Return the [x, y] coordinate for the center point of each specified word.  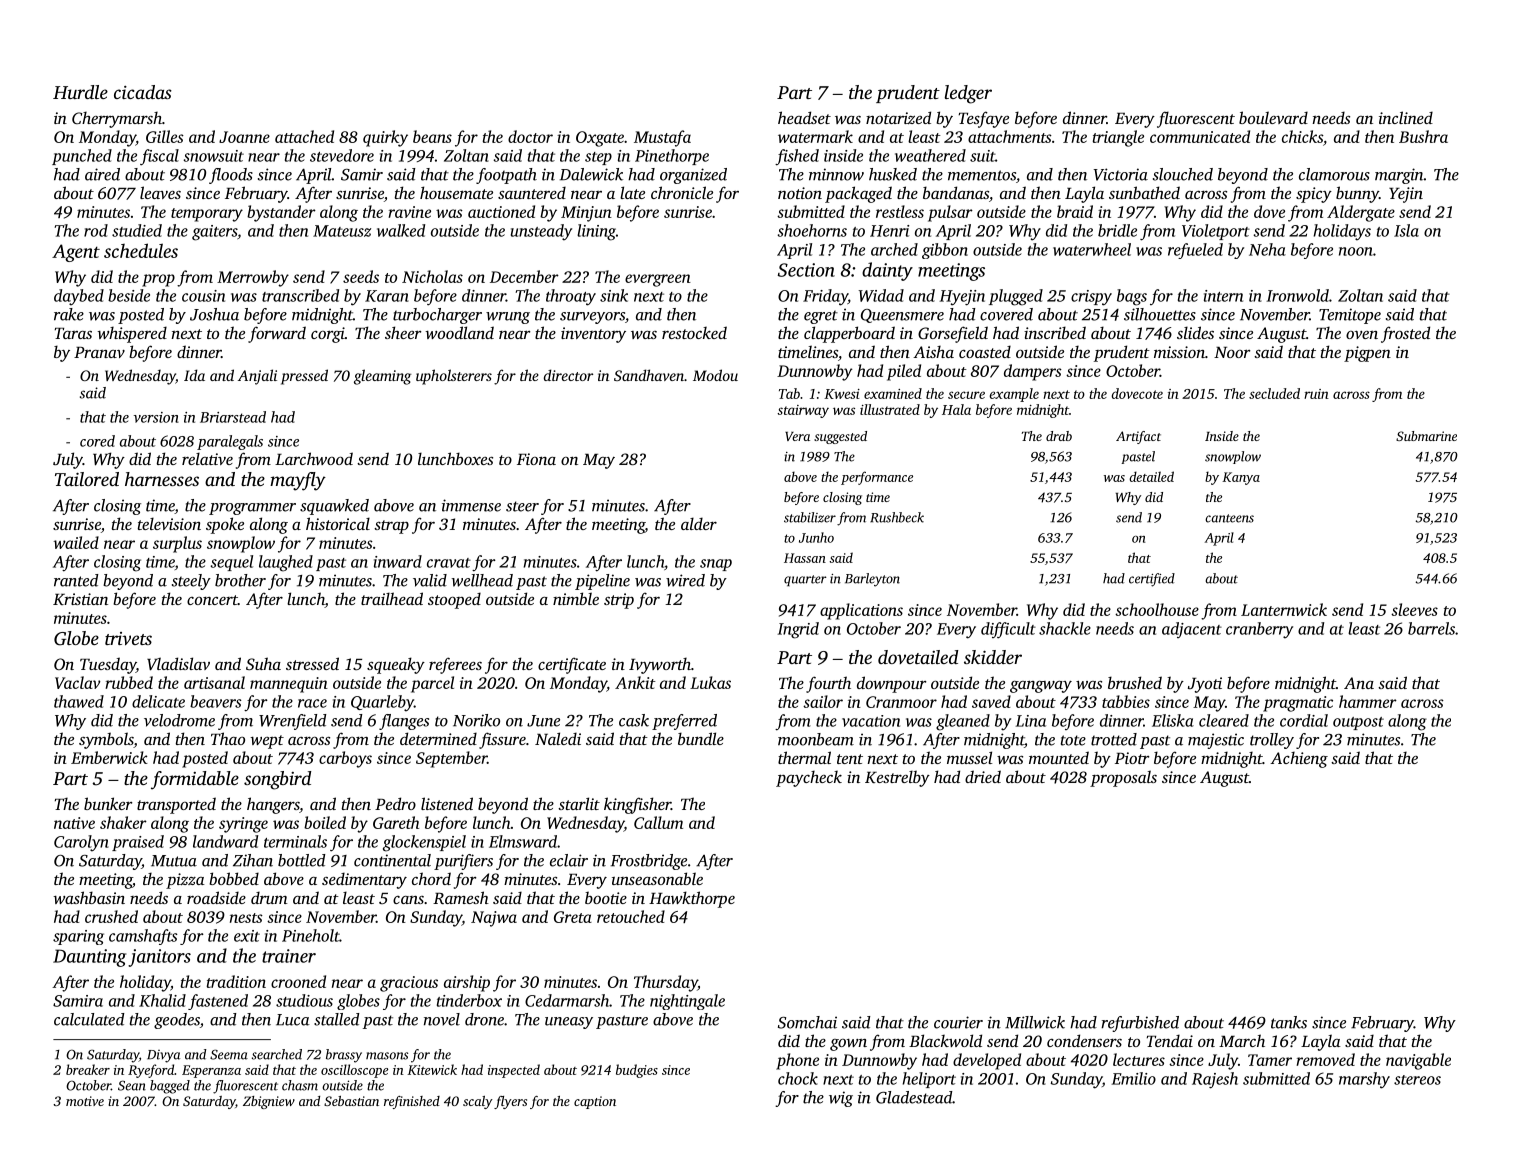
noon [1356, 251]
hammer [1368, 701]
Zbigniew [269, 1102]
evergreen [658, 280]
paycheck [809, 779]
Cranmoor [901, 702]
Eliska [1173, 720]
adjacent [1192, 630]
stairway [803, 411]
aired [102, 174]
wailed [76, 542]
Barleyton [872, 580]
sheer [403, 332]
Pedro [395, 803]
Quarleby [382, 703]
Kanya [1241, 478]
